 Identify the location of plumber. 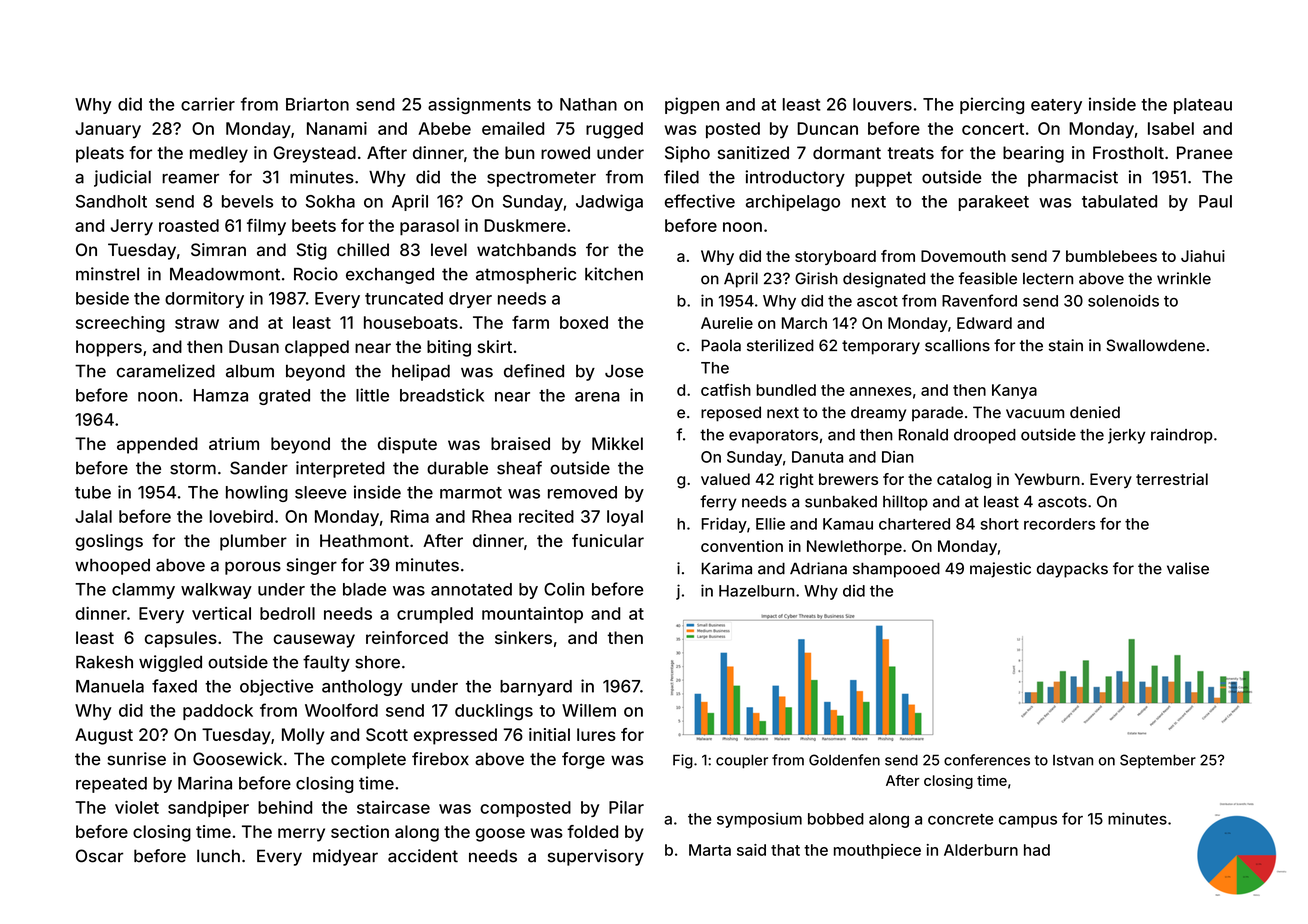
(253, 542).
